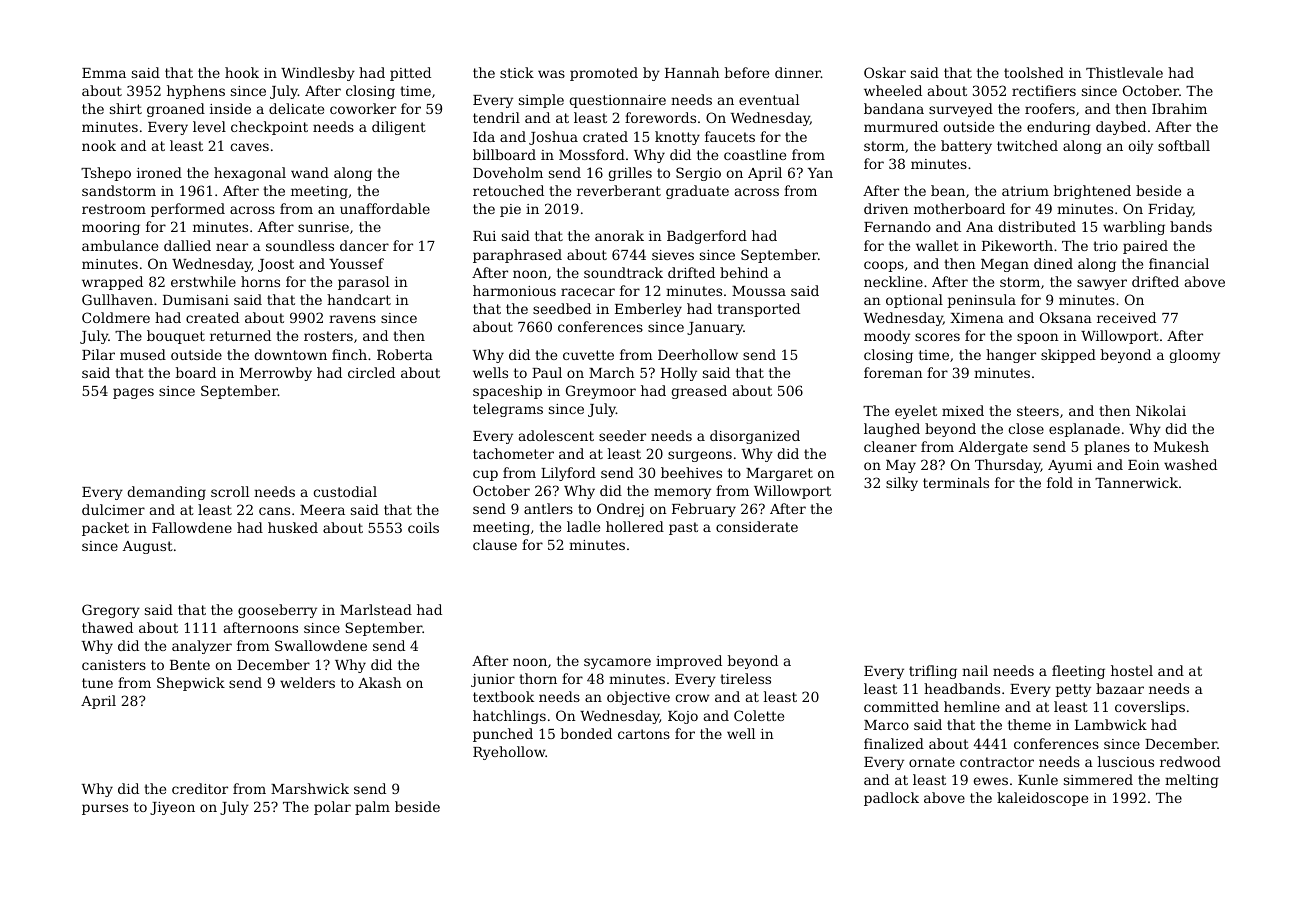 The width and height of the screenshot is (1308, 924). I want to click on improved, so click(689, 662).
